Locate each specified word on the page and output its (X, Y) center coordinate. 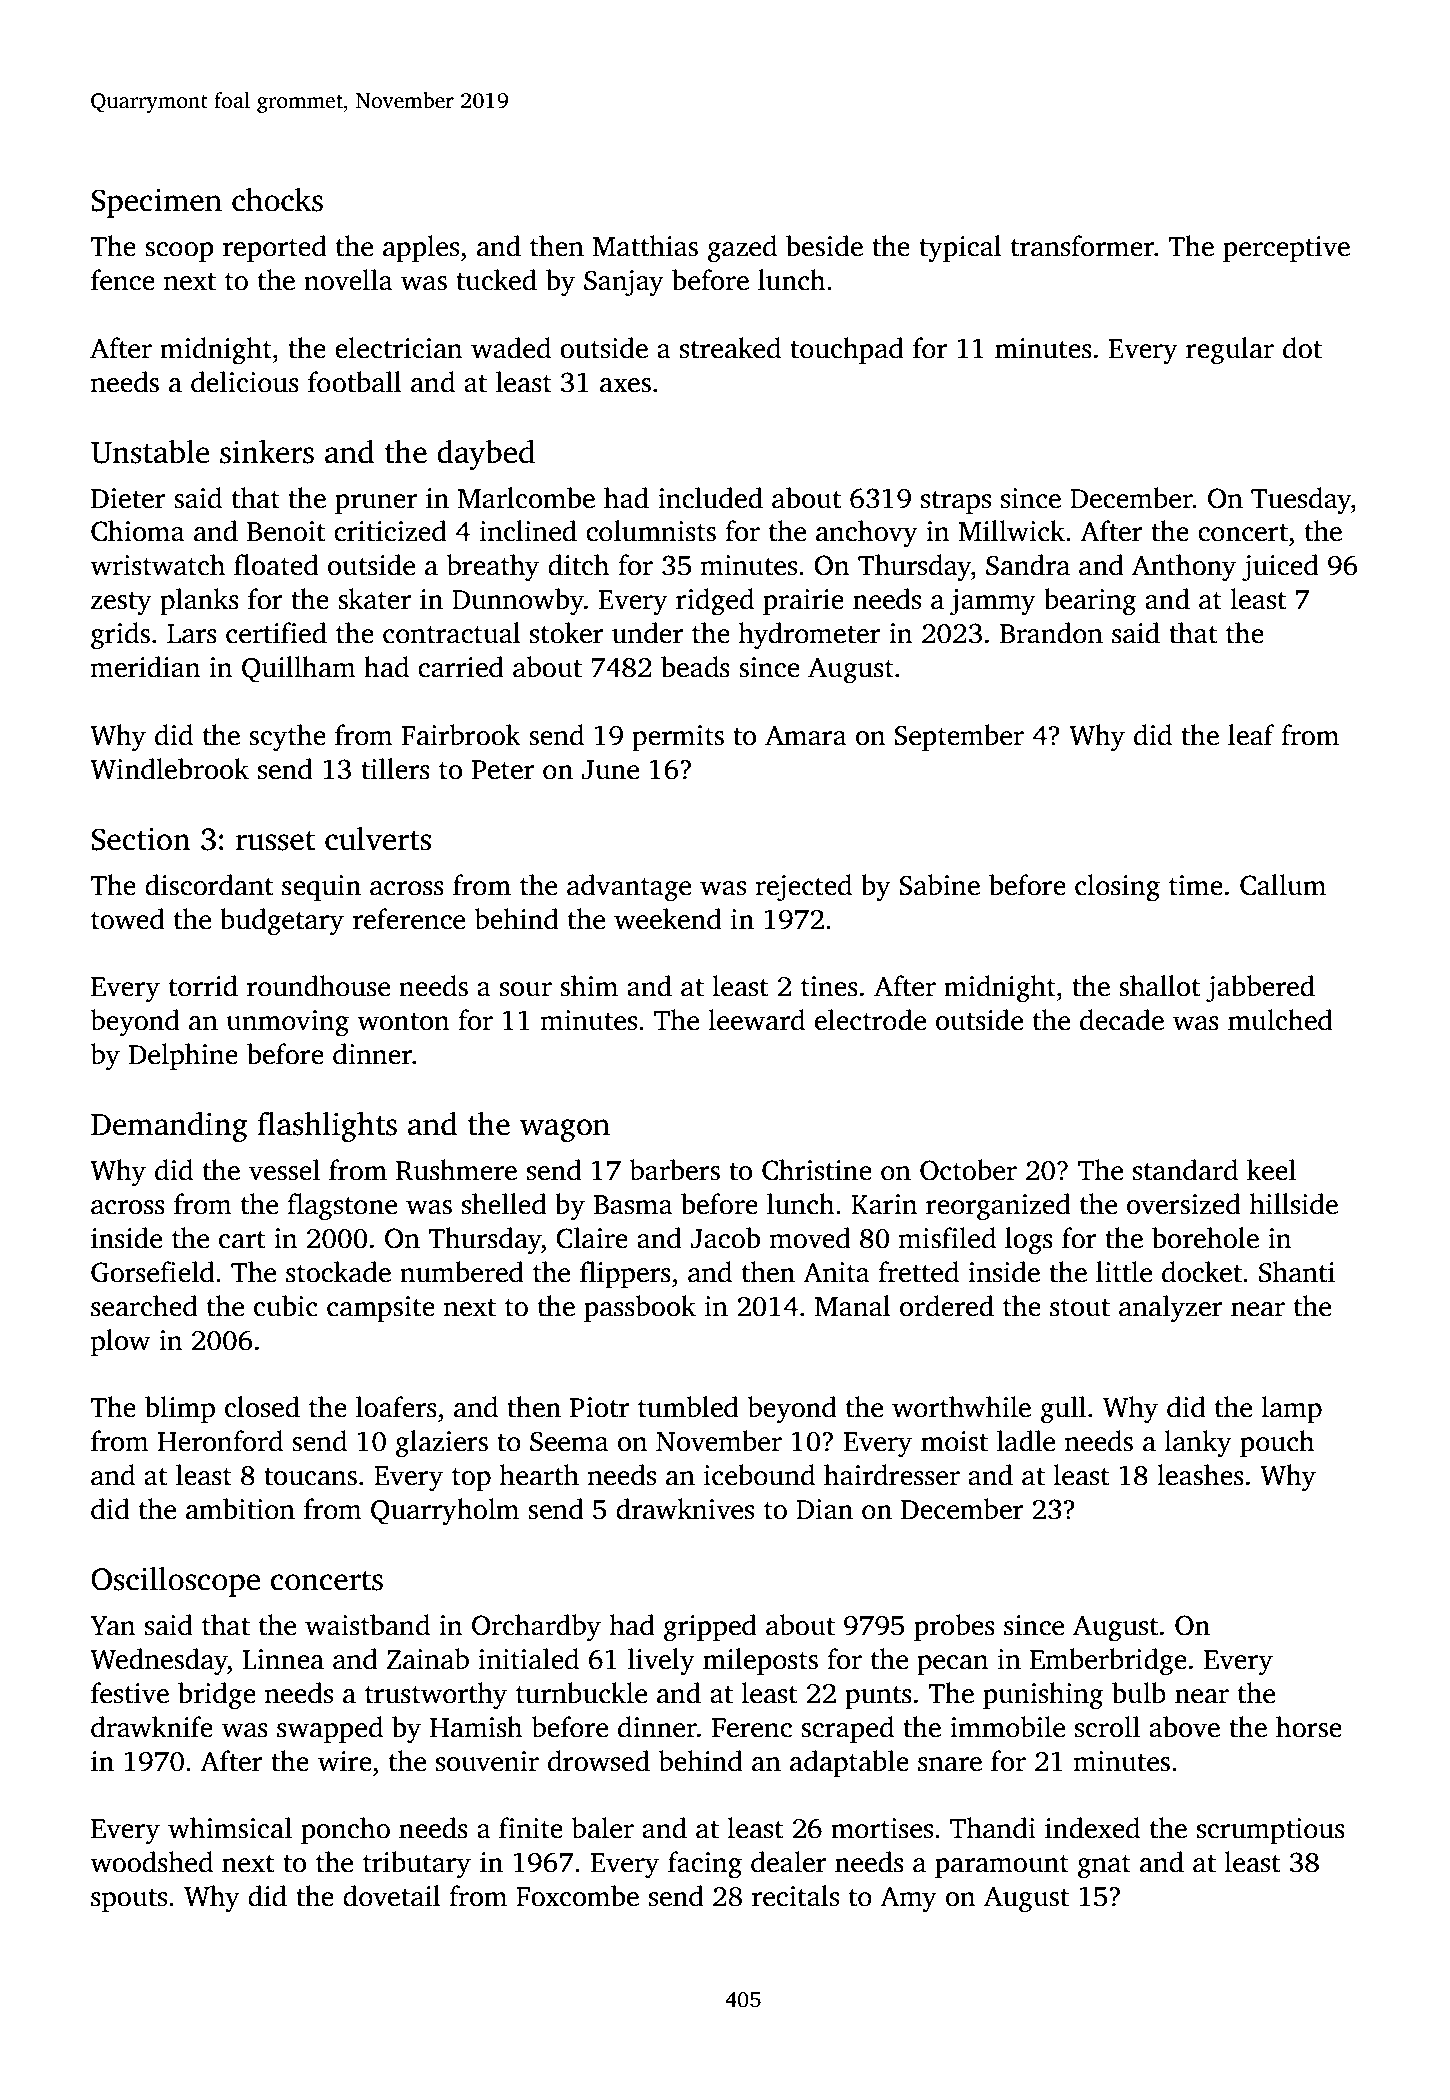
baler (603, 1828)
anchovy (867, 534)
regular (1230, 351)
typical (960, 249)
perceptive (1286, 249)
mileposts (760, 1661)
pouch (1277, 1443)
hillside (1294, 1204)
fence (123, 280)
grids (120, 636)
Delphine (183, 1056)
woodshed (151, 1862)
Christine (817, 1170)
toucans (310, 1477)
